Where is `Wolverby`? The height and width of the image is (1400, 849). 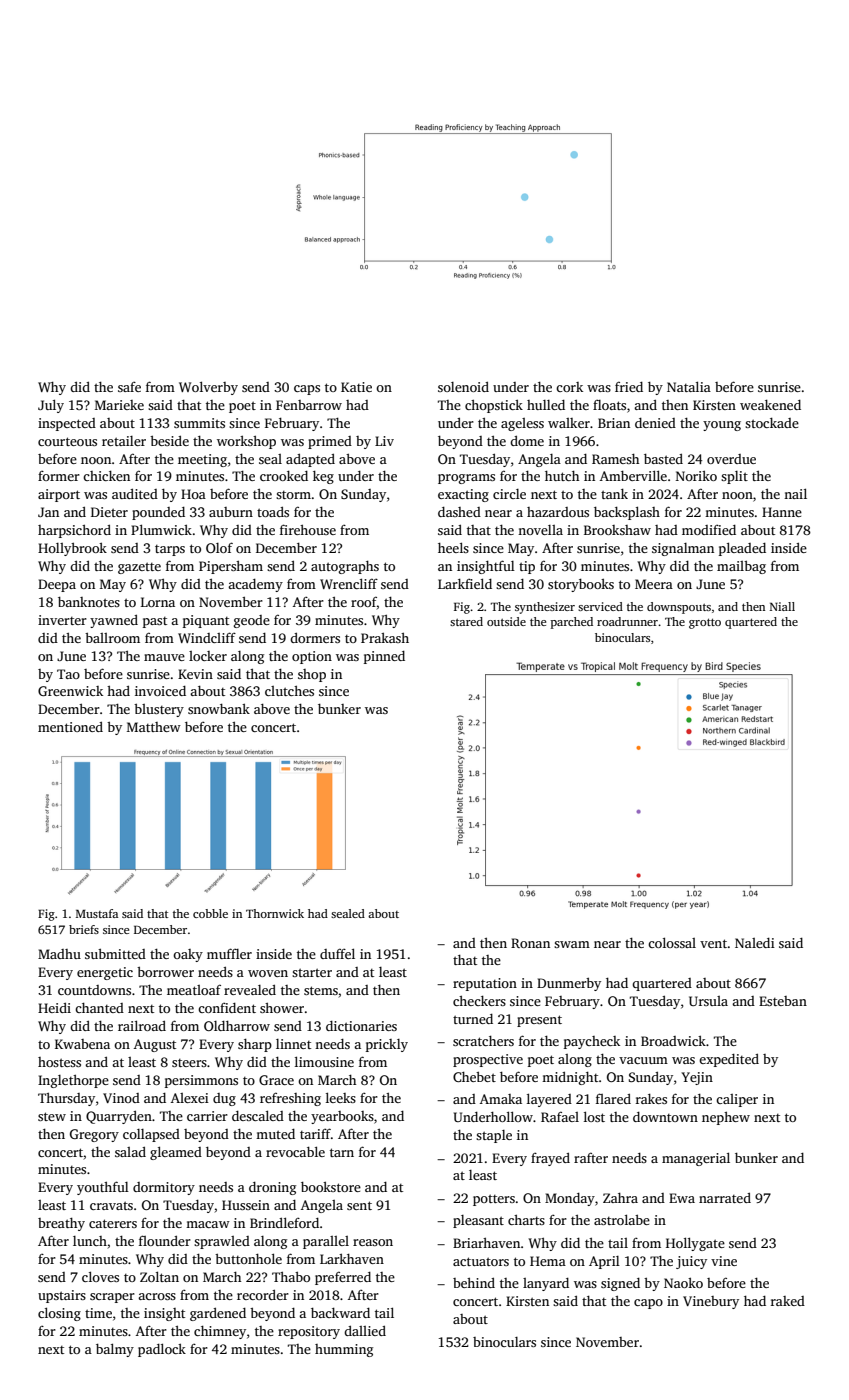
Wolverby is located at coordinates (208, 388).
